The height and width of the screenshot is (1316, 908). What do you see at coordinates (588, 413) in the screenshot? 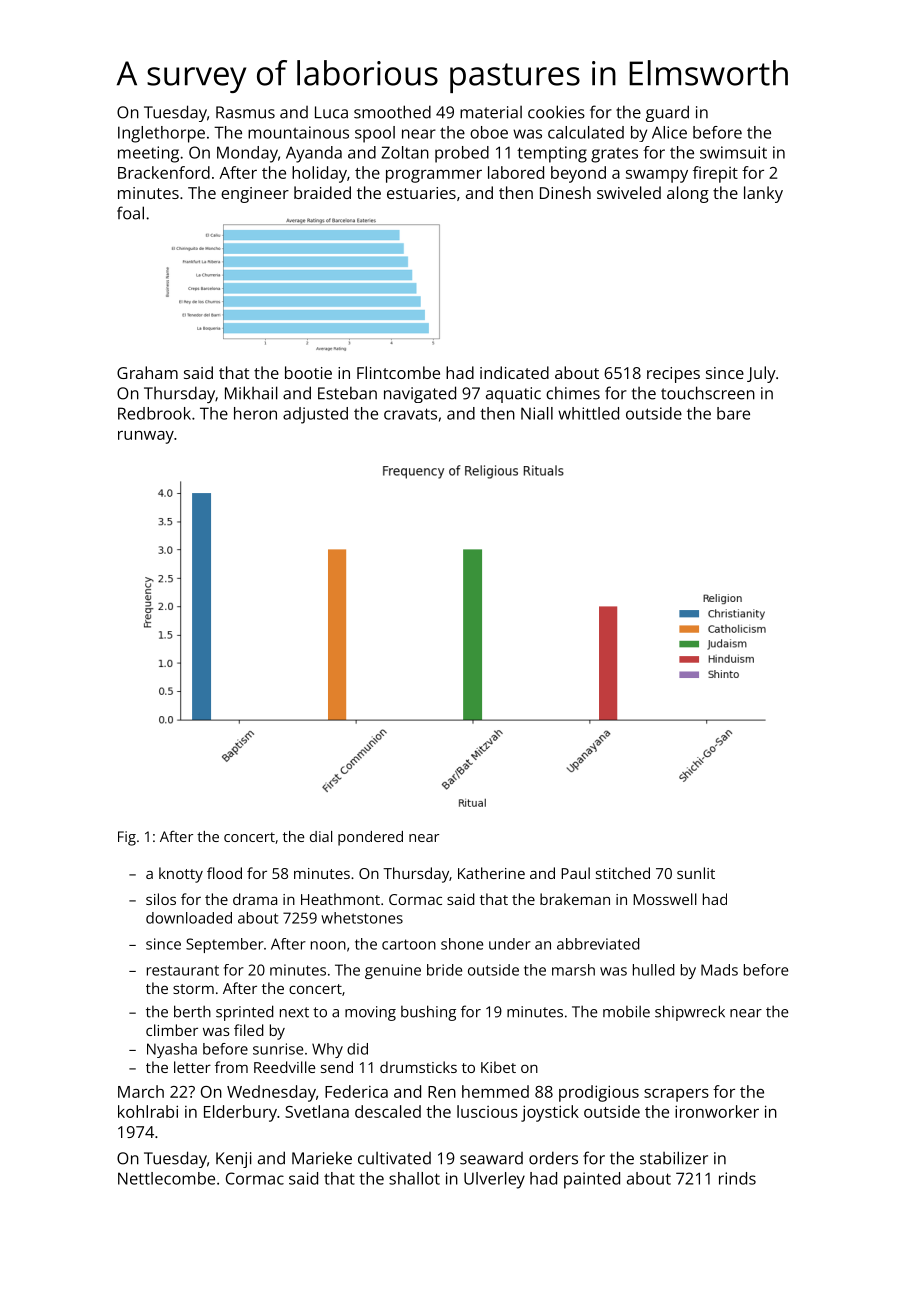
I see `whittled` at bounding box center [588, 413].
